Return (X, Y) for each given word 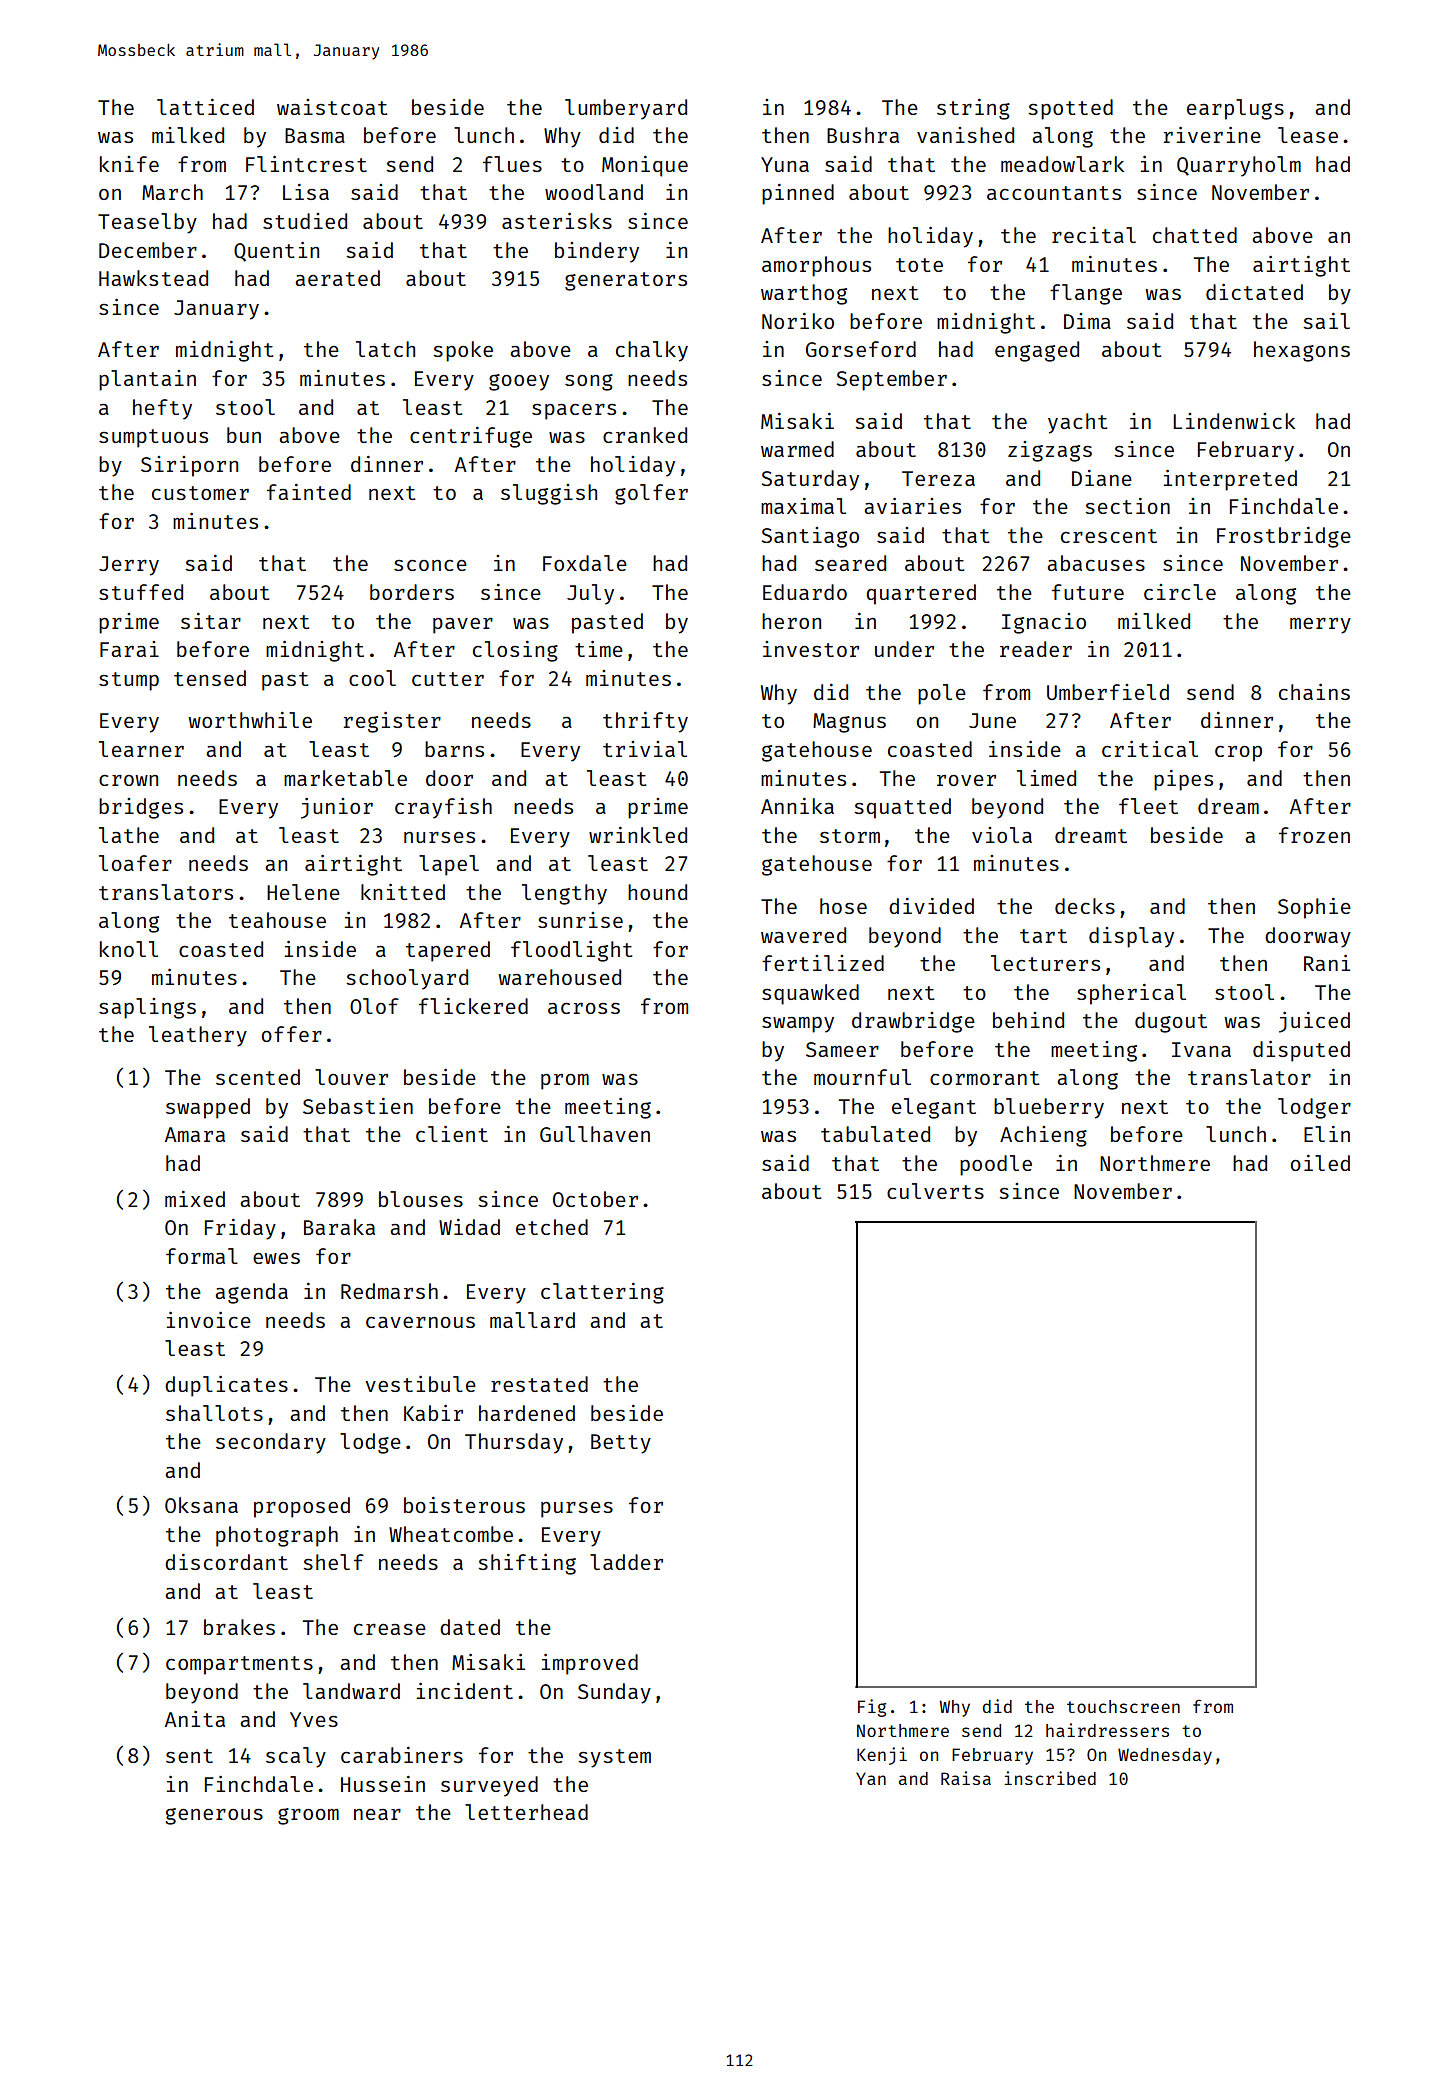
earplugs (1235, 109)
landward (351, 1691)
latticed (205, 107)
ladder (626, 1562)
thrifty (645, 722)
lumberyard (626, 109)
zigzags (1050, 451)
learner (141, 749)
